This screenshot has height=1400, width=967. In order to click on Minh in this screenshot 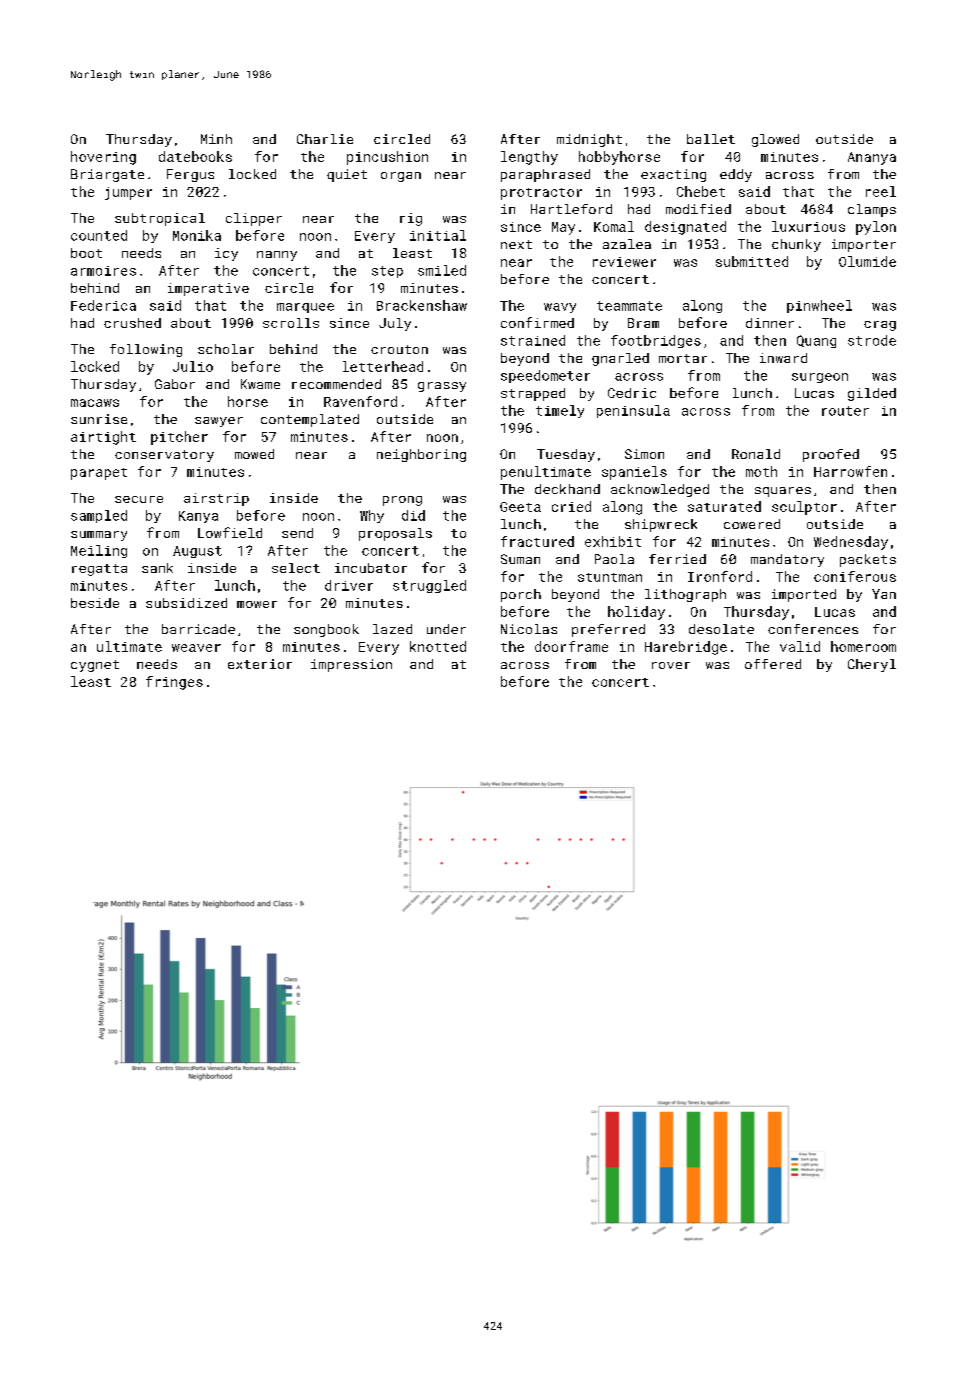, I will do `click(216, 139)`.
